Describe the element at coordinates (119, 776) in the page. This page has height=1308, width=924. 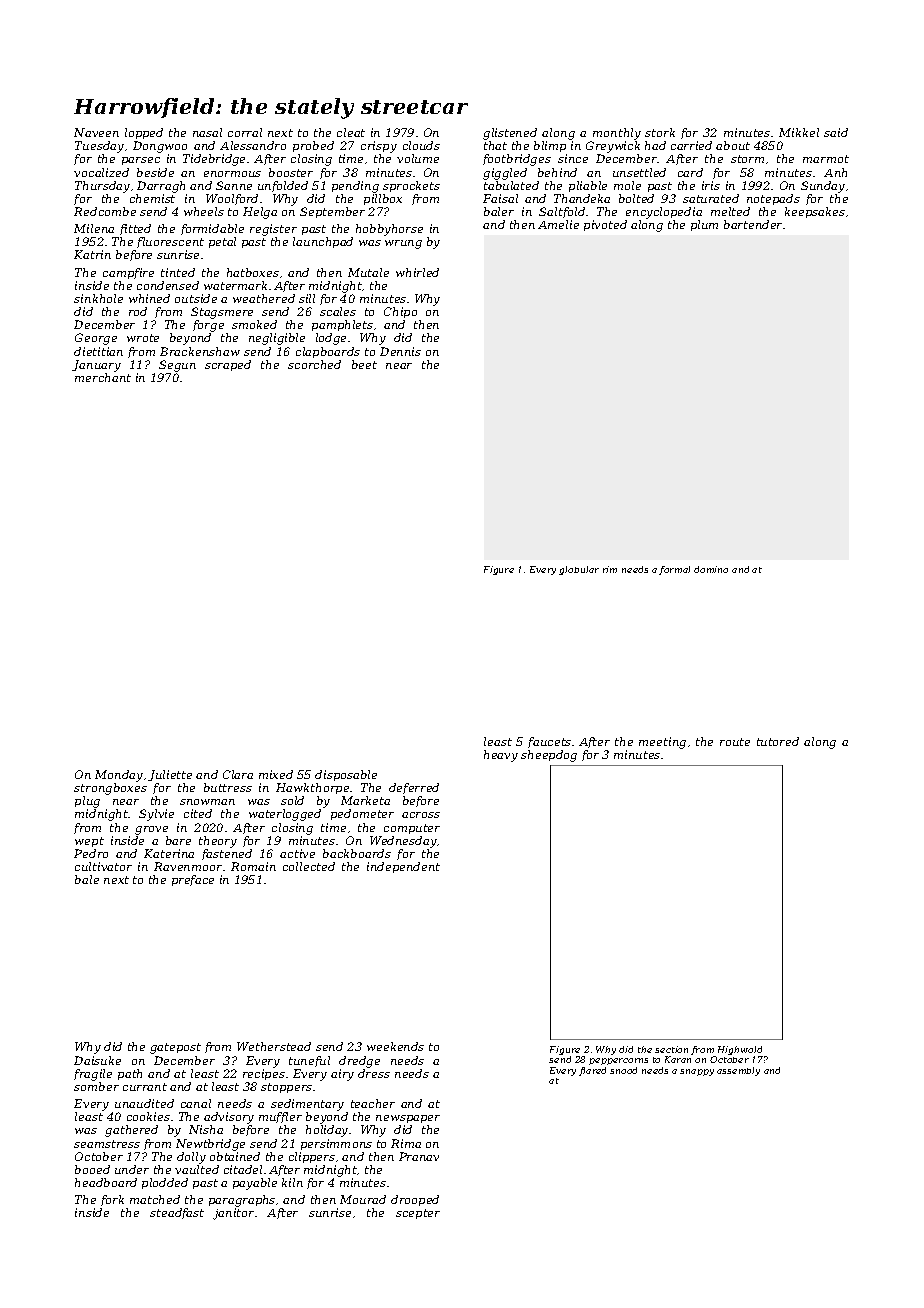
I see `Monday` at that location.
